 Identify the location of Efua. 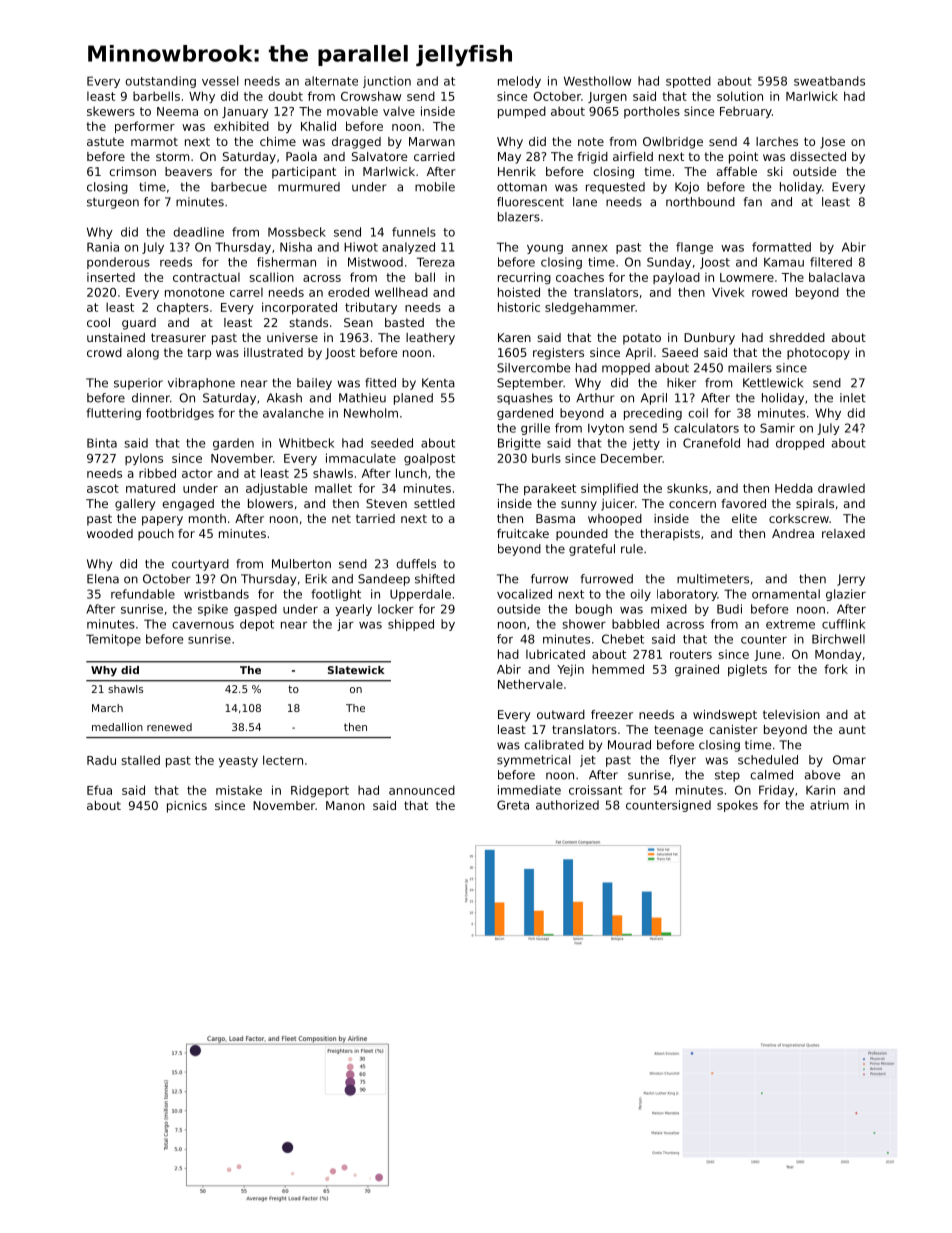
(99, 790).
